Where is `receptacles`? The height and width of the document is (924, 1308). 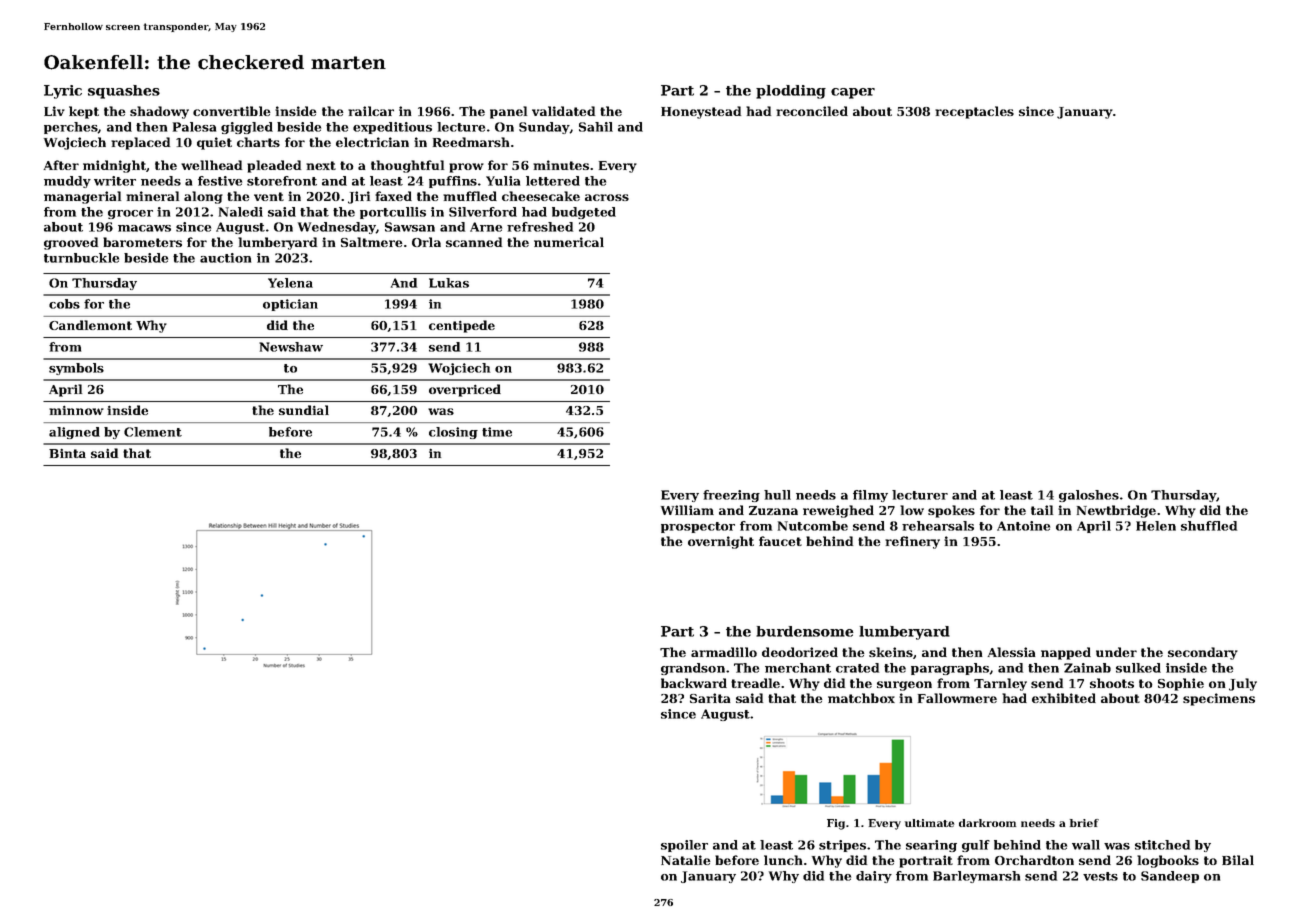 receptacles is located at coordinates (974, 112).
